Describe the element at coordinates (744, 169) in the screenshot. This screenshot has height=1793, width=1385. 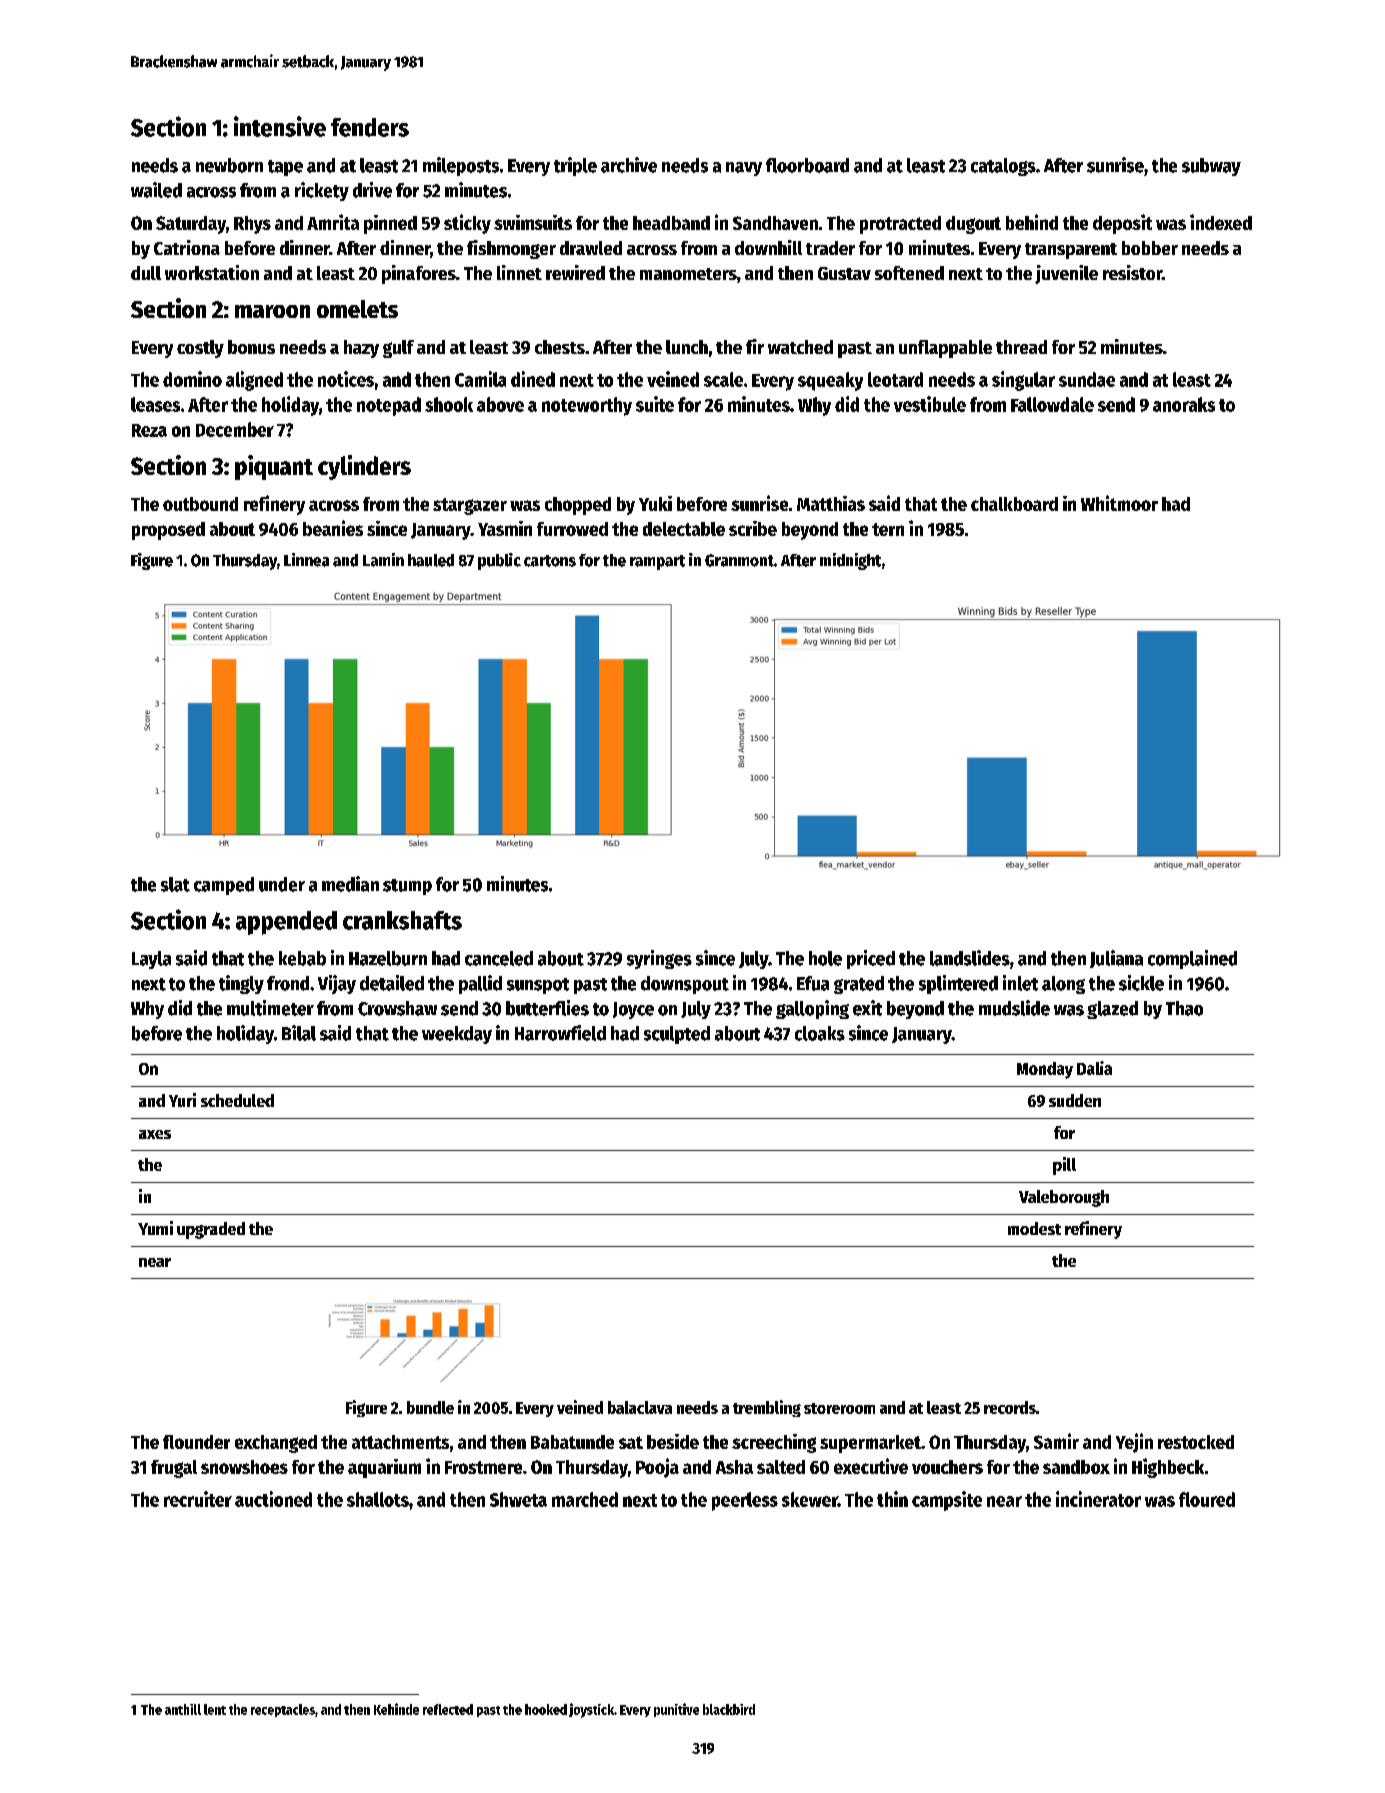
I see `navy` at that location.
